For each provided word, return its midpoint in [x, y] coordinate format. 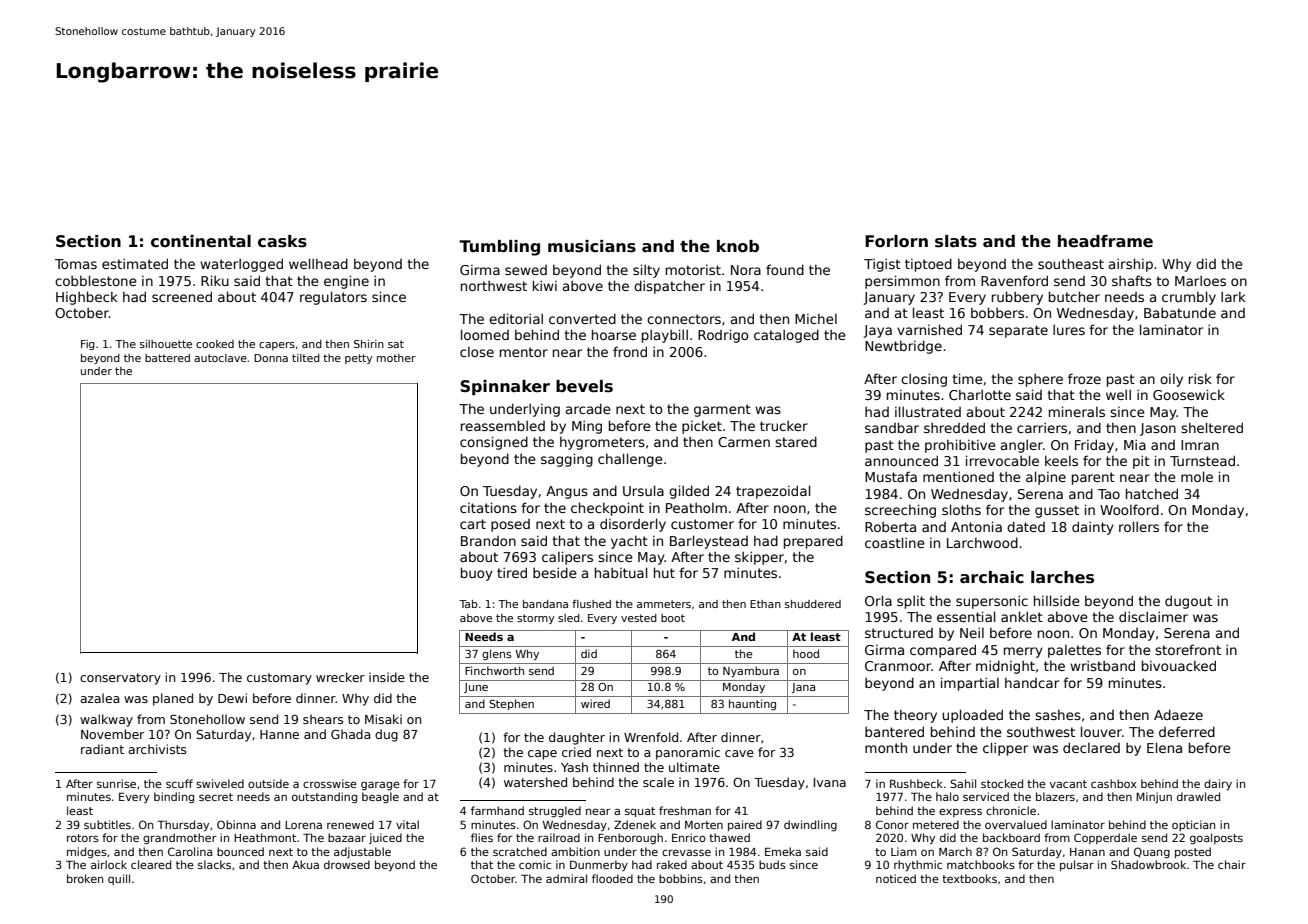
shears [323, 719]
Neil [972, 632]
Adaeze [1178, 714]
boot [673, 618]
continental [201, 241]
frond [630, 351]
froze [1084, 378]
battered [167, 358]
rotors [83, 838]
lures [1069, 329]
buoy [477, 574]
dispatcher [669, 287]
